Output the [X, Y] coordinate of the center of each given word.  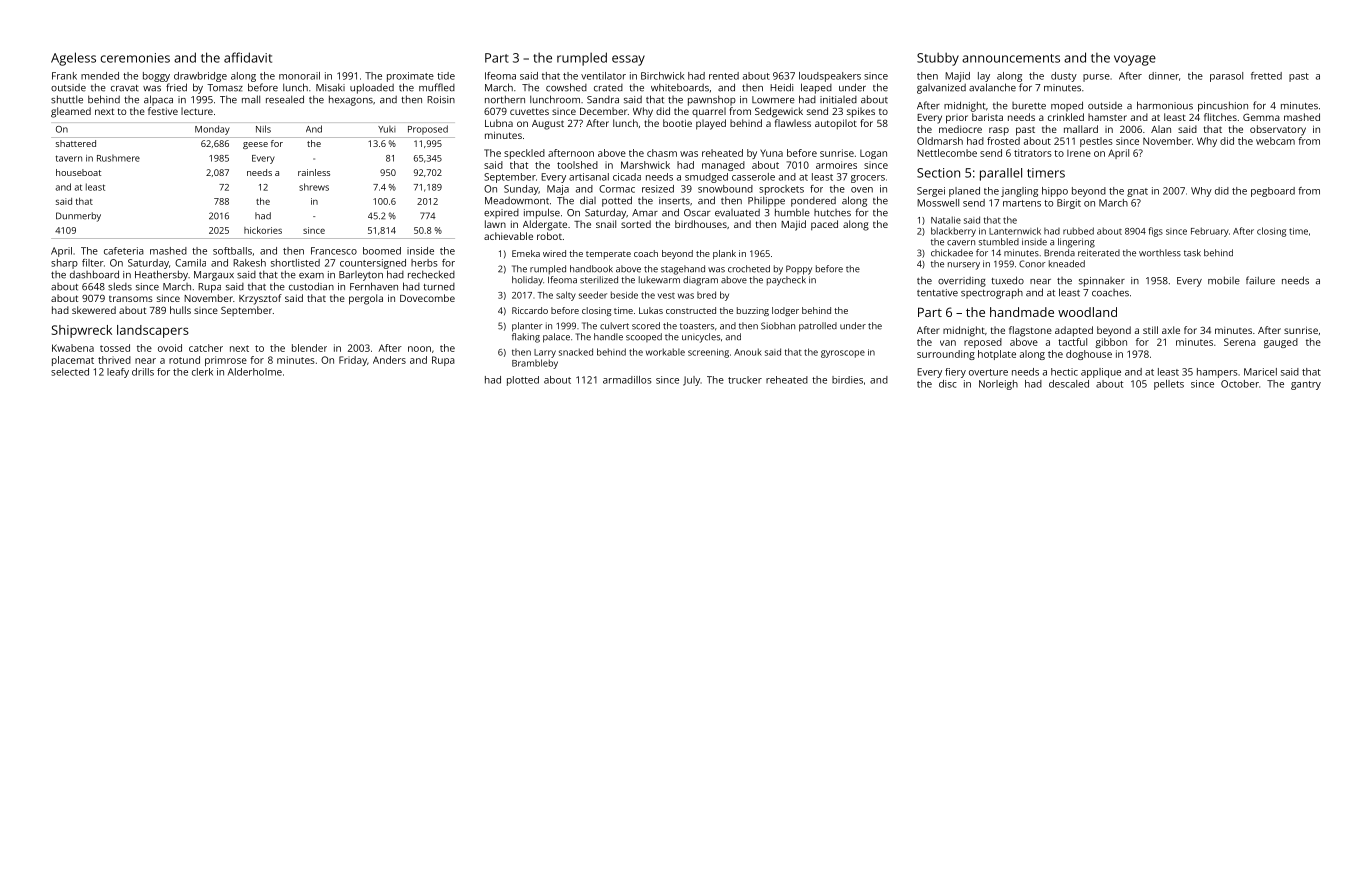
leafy [118, 373]
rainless [314, 172]
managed [723, 166]
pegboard [1273, 192]
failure [1260, 280]
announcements [1011, 58]
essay [628, 60]
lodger [785, 311]
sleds [120, 286]
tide [446, 76]
